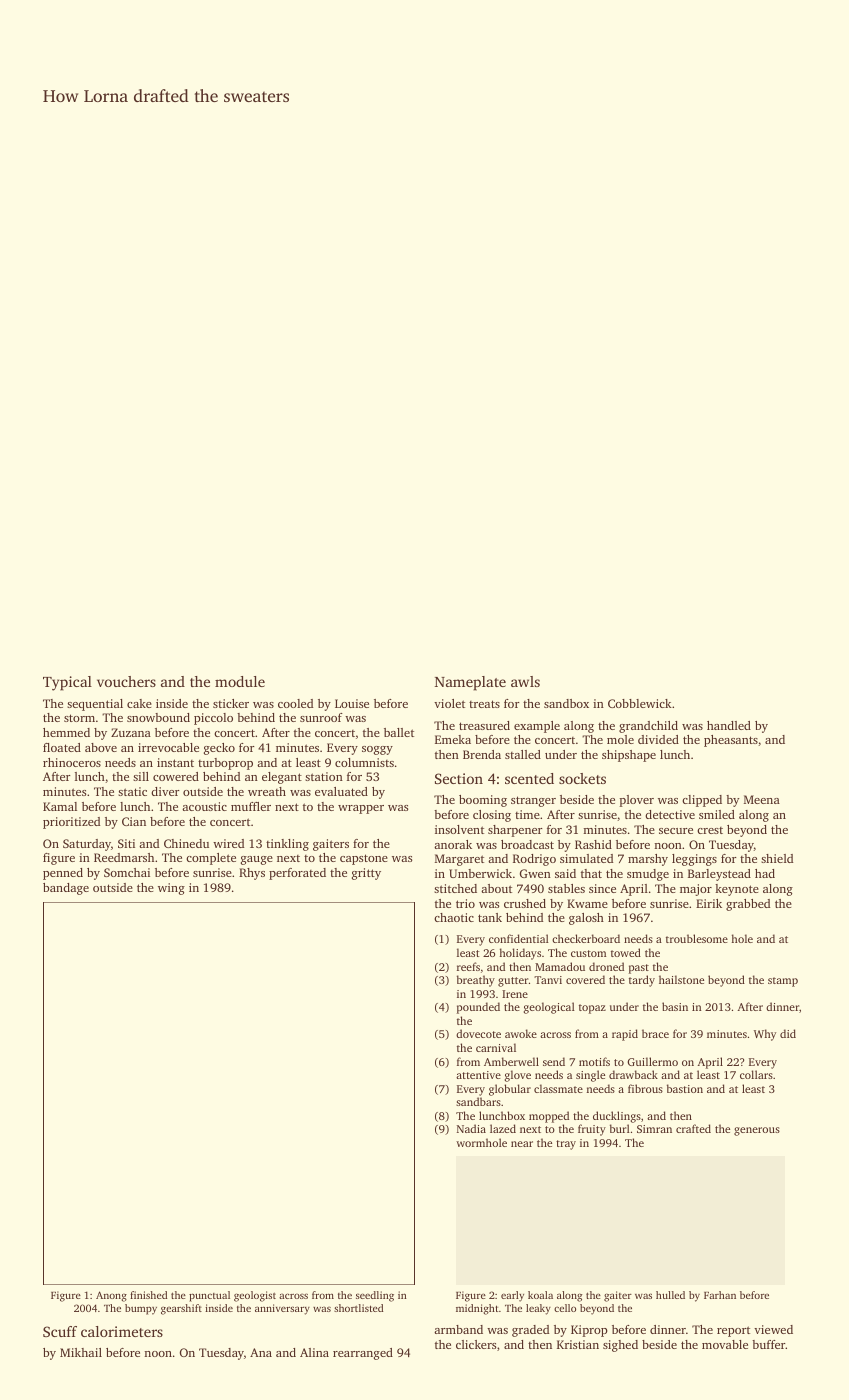 The height and width of the image is (1400, 849). What do you see at coordinates (478, 1101) in the image?
I see `sandbars` at bounding box center [478, 1101].
